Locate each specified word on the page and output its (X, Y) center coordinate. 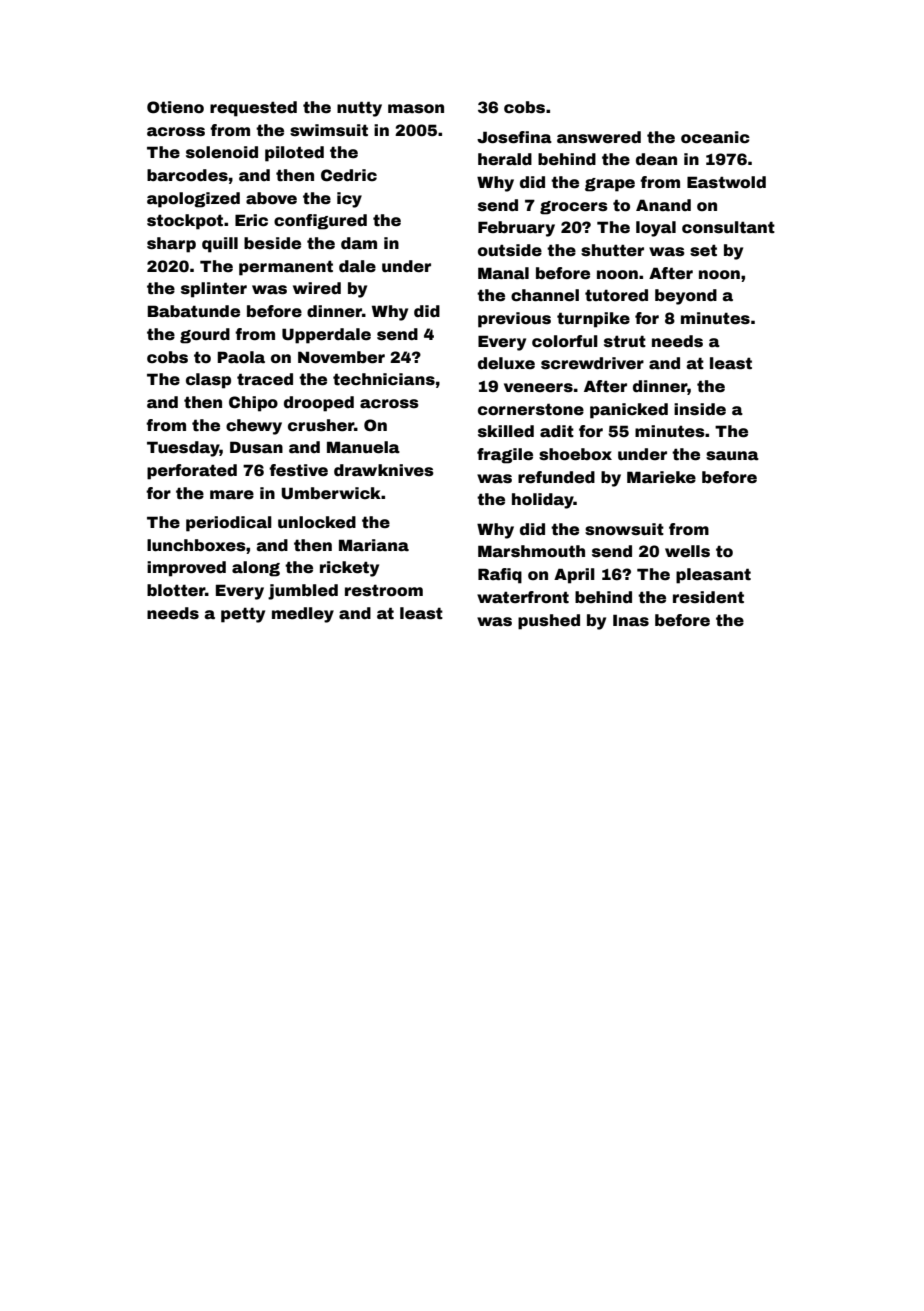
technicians (384, 379)
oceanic (715, 137)
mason (416, 109)
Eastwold (726, 182)
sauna (732, 456)
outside (510, 250)
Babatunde (194, 311)
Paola (241, 357)
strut (625, 341)
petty (243, 615)
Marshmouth (531, 551)
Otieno (175, 107)
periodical (229, 524)
